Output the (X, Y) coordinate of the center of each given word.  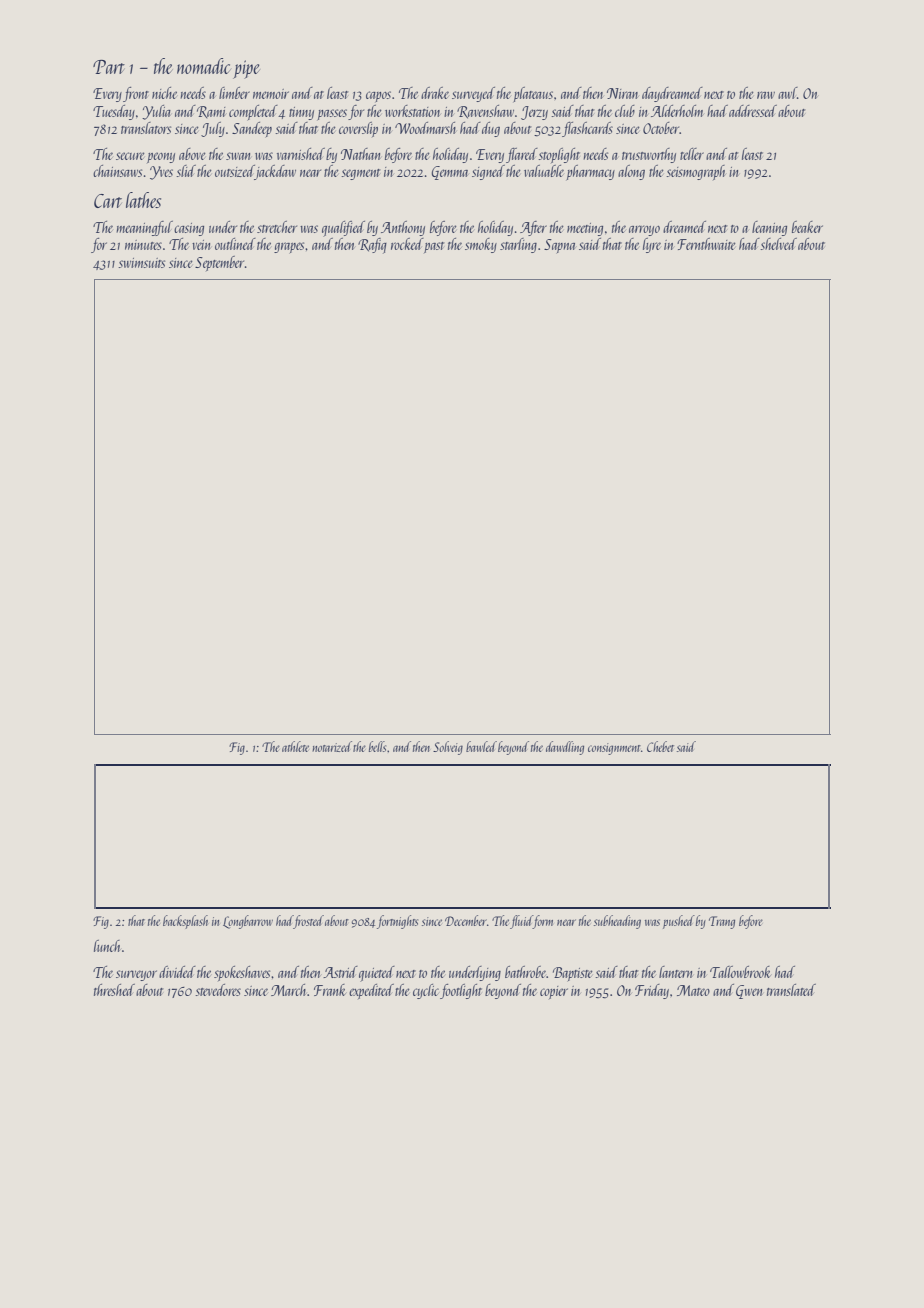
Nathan (361, 154)
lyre (652, 245)
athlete (295, 746)
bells (377, 746)
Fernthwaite (706, 244)
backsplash (185, 922)
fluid (521, 922)
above (192, 154)
